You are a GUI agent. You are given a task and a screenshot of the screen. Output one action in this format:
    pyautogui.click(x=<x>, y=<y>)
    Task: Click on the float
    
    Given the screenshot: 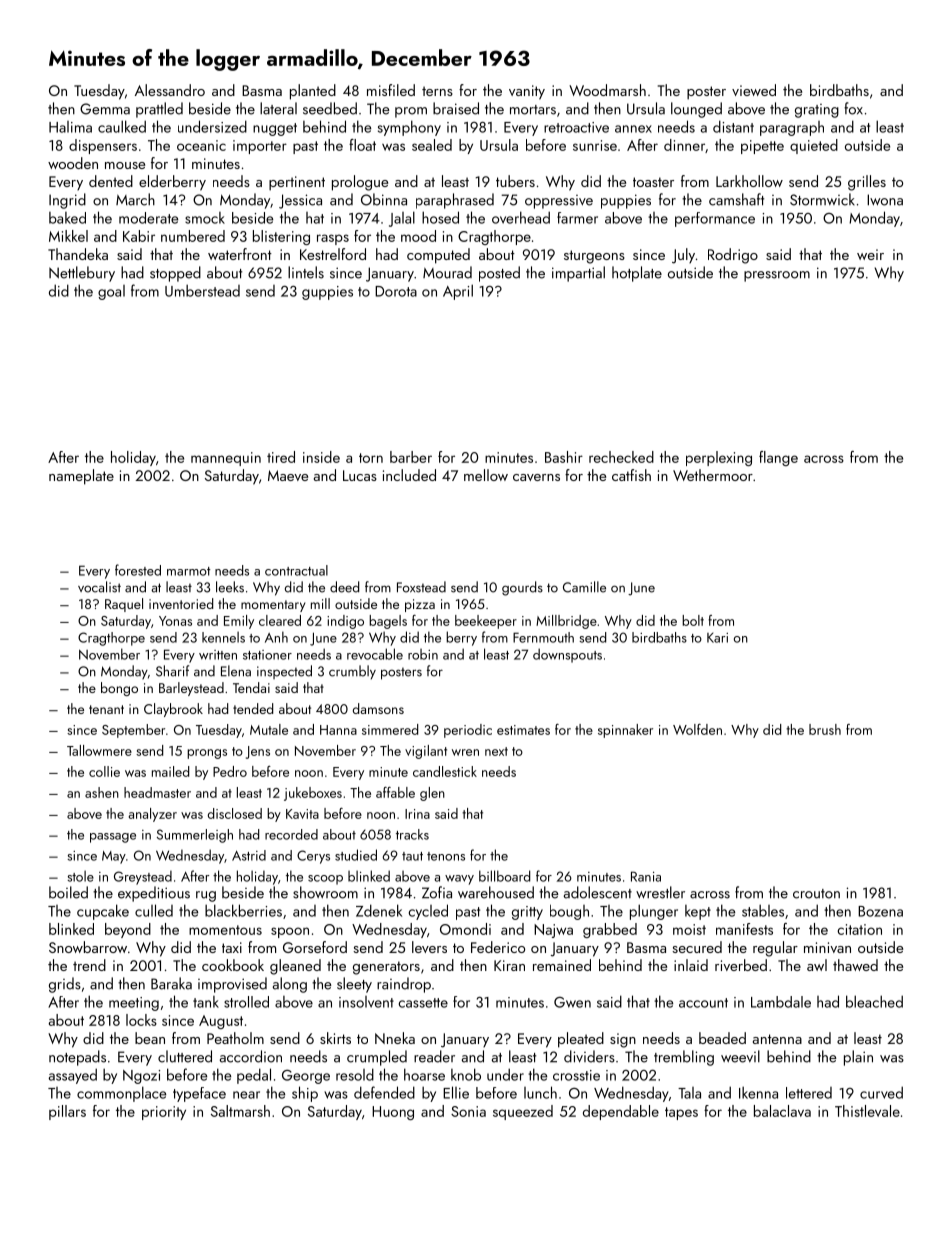 What is the action you would take?
    pyautogui.click(x=362, y=145)
